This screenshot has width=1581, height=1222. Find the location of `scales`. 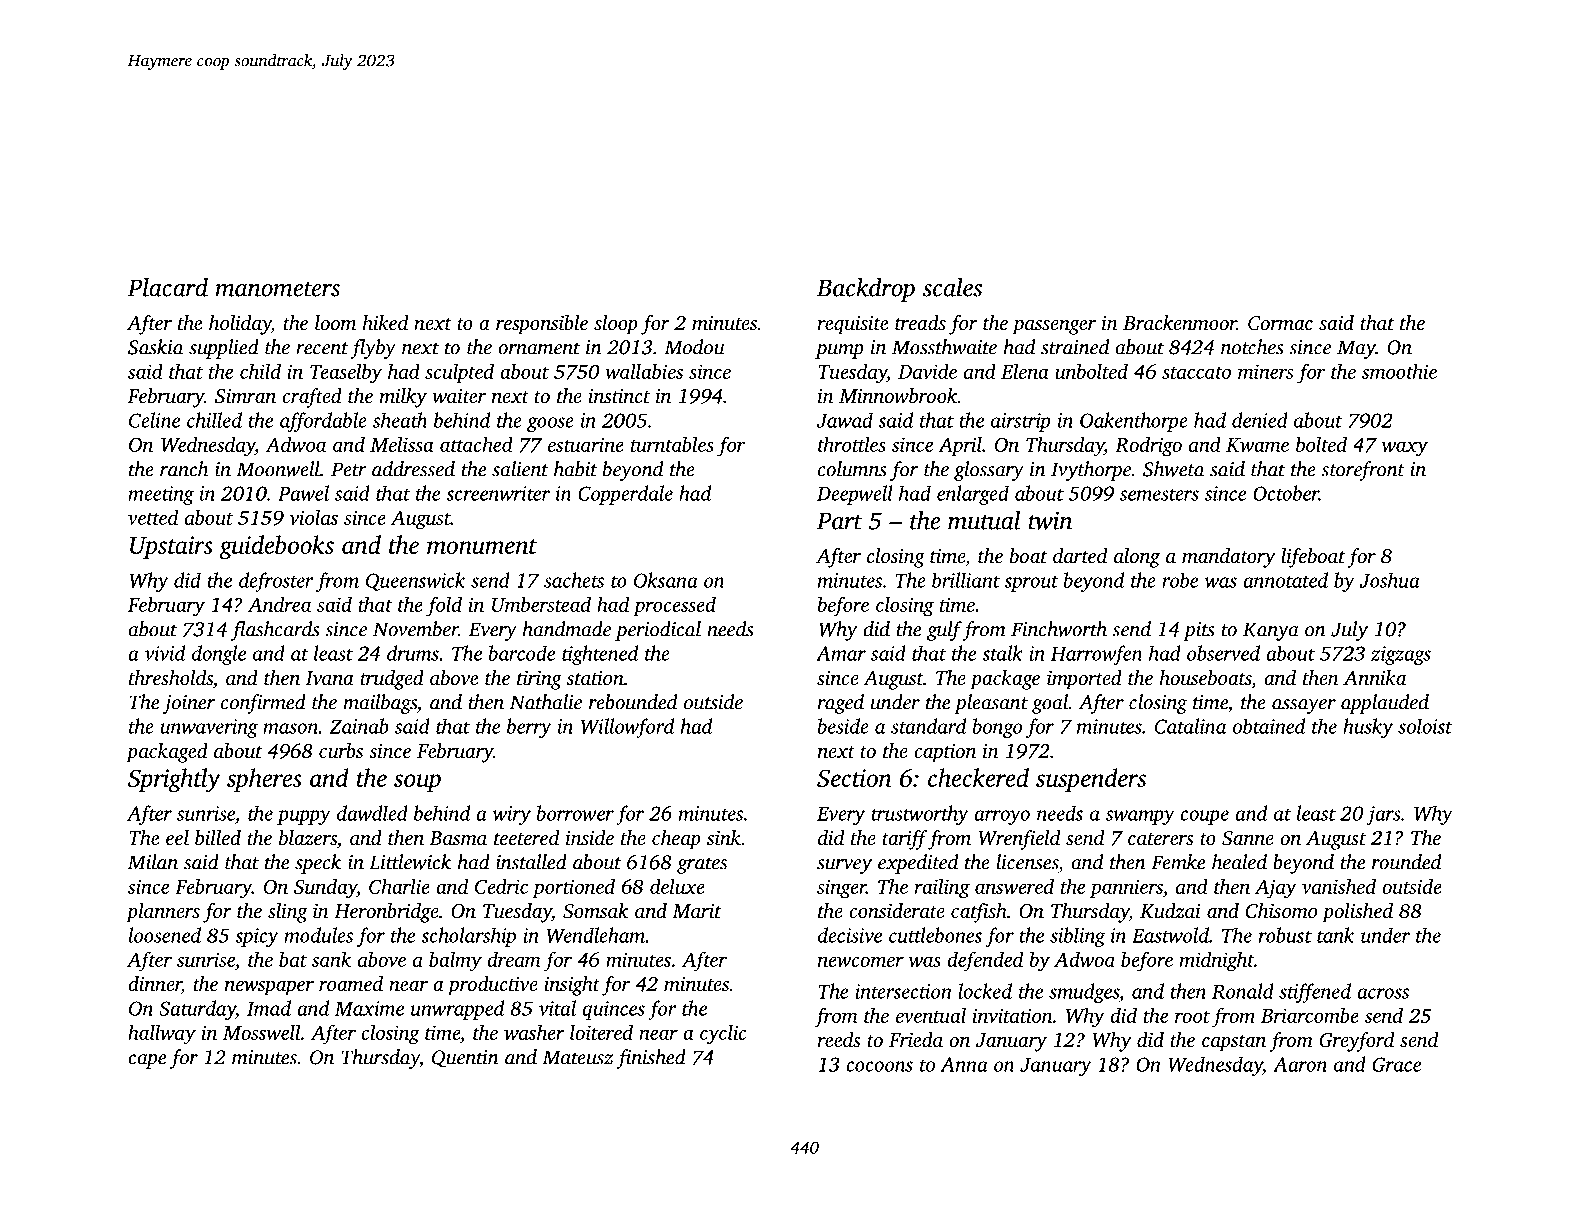

scales is located at coordinates (952, 287).
